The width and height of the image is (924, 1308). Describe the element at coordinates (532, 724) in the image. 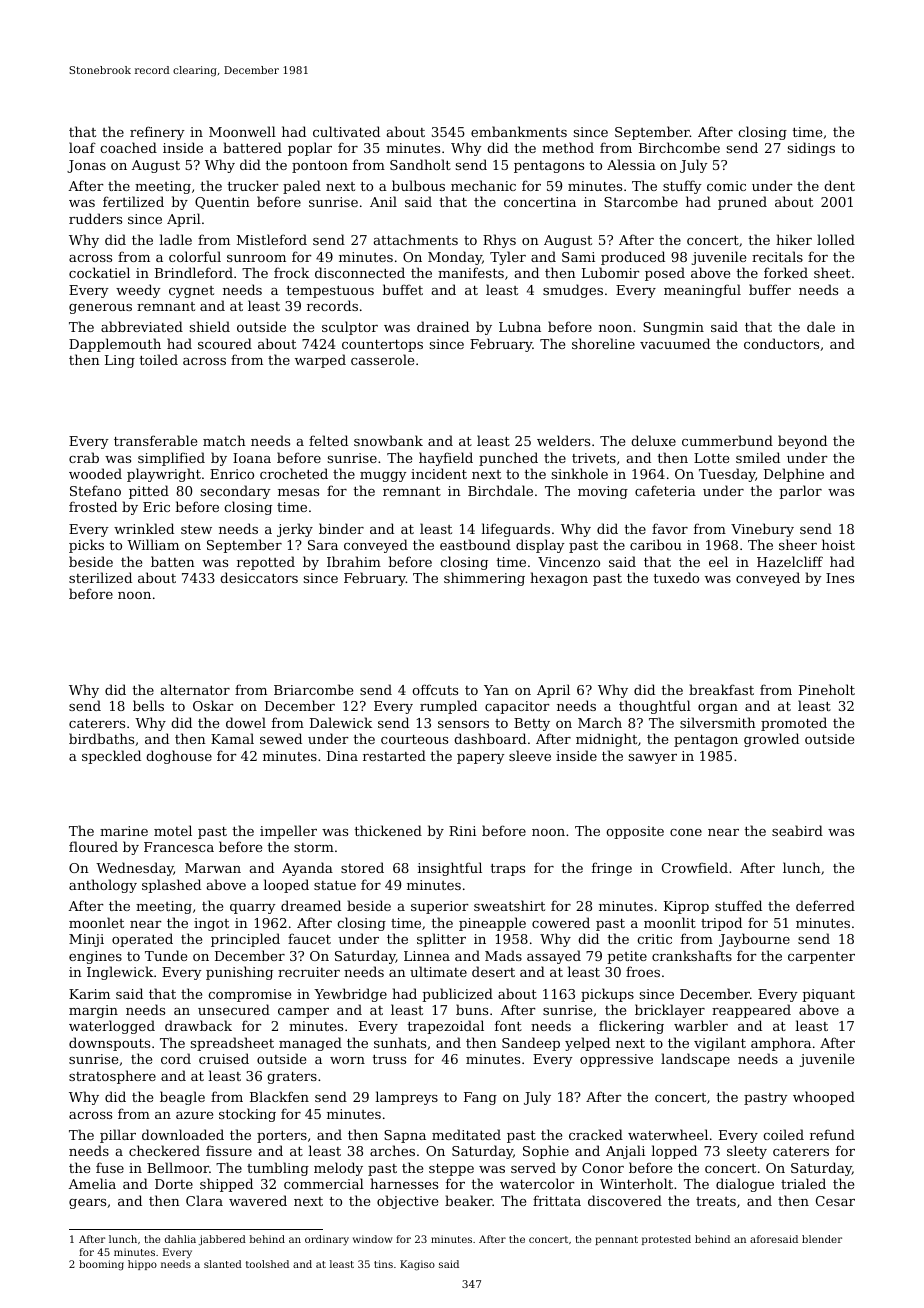

I see `Betty` at that location.
